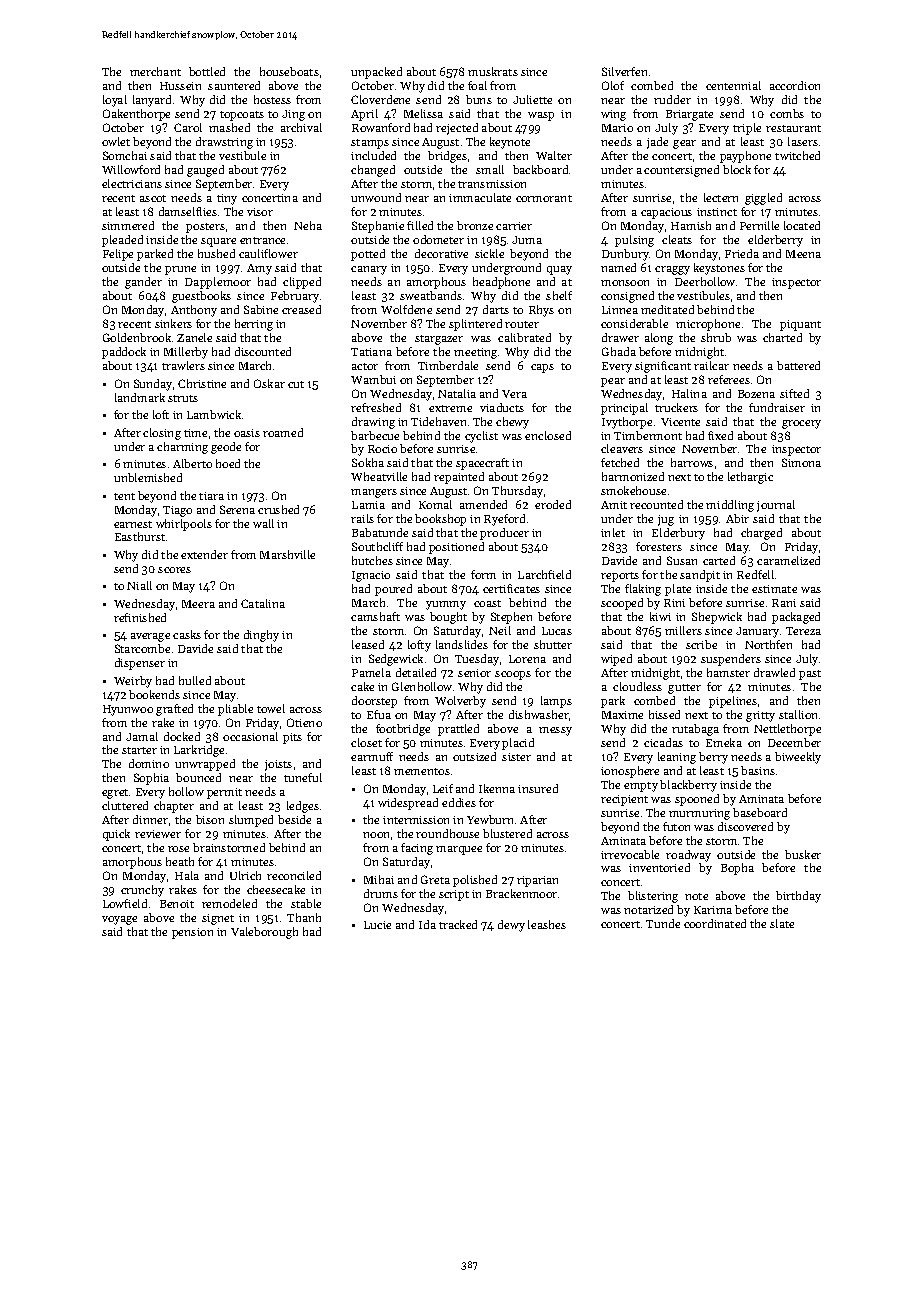  Describe the element at coordinates (263, 603) in the screenshot. I see `Catalina` at that location.
